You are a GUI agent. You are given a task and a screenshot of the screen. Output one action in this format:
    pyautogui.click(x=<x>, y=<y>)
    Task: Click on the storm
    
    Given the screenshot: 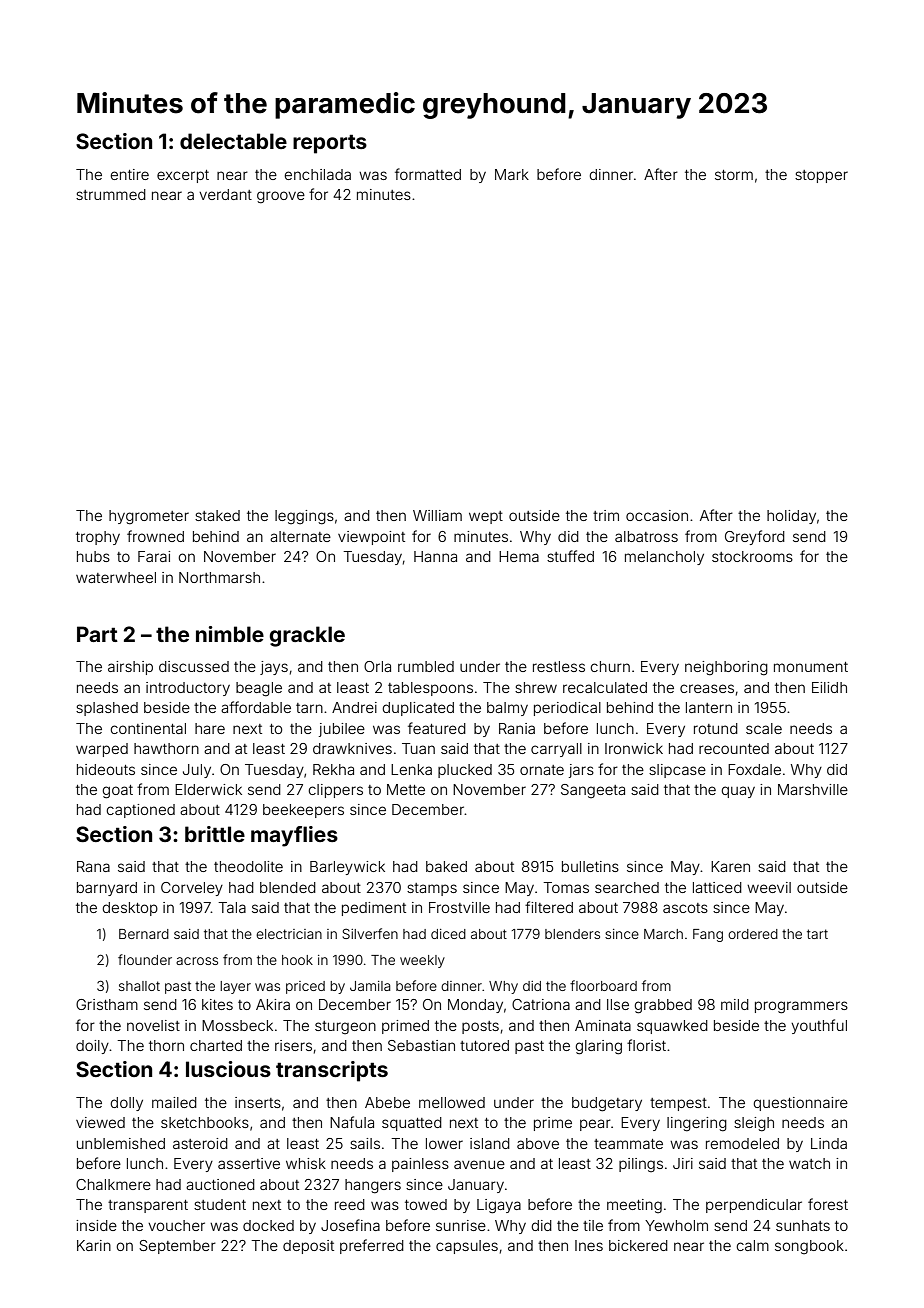 What is the action you would take?
    pyautogui.click(x=734, y=175)
